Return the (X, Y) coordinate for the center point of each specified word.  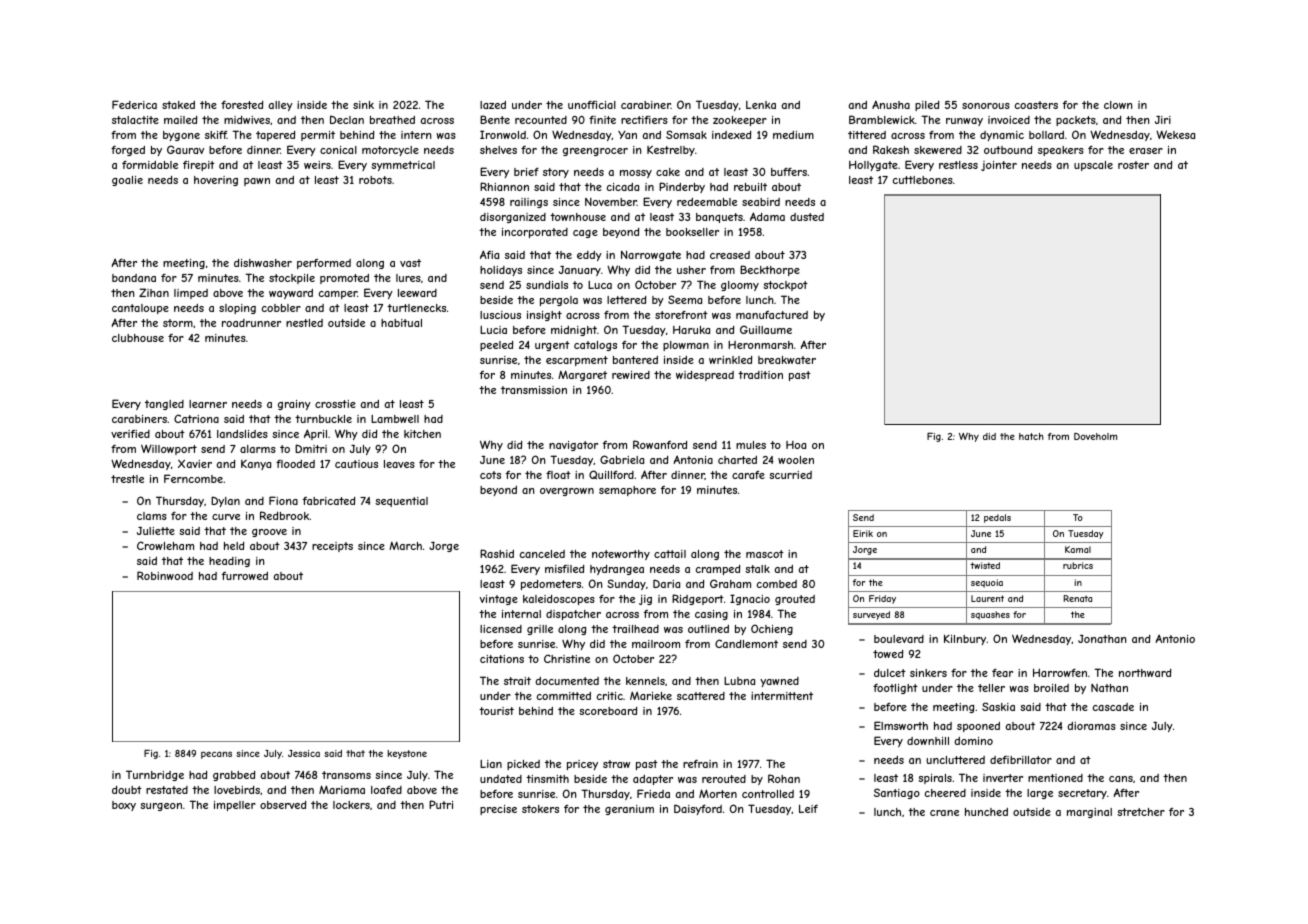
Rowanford (660, 444)
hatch (1031, 436)
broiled (1051, 688)
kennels (645, 681)
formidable (150, 165)
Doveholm (1095, 436)
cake (668, 172)
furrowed (245, 576)
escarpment (577, 361)
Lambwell (395, 419)
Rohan (784, 778)
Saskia (998, 706)
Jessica (304, 753)
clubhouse (138, 338)
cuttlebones (923, 180)
